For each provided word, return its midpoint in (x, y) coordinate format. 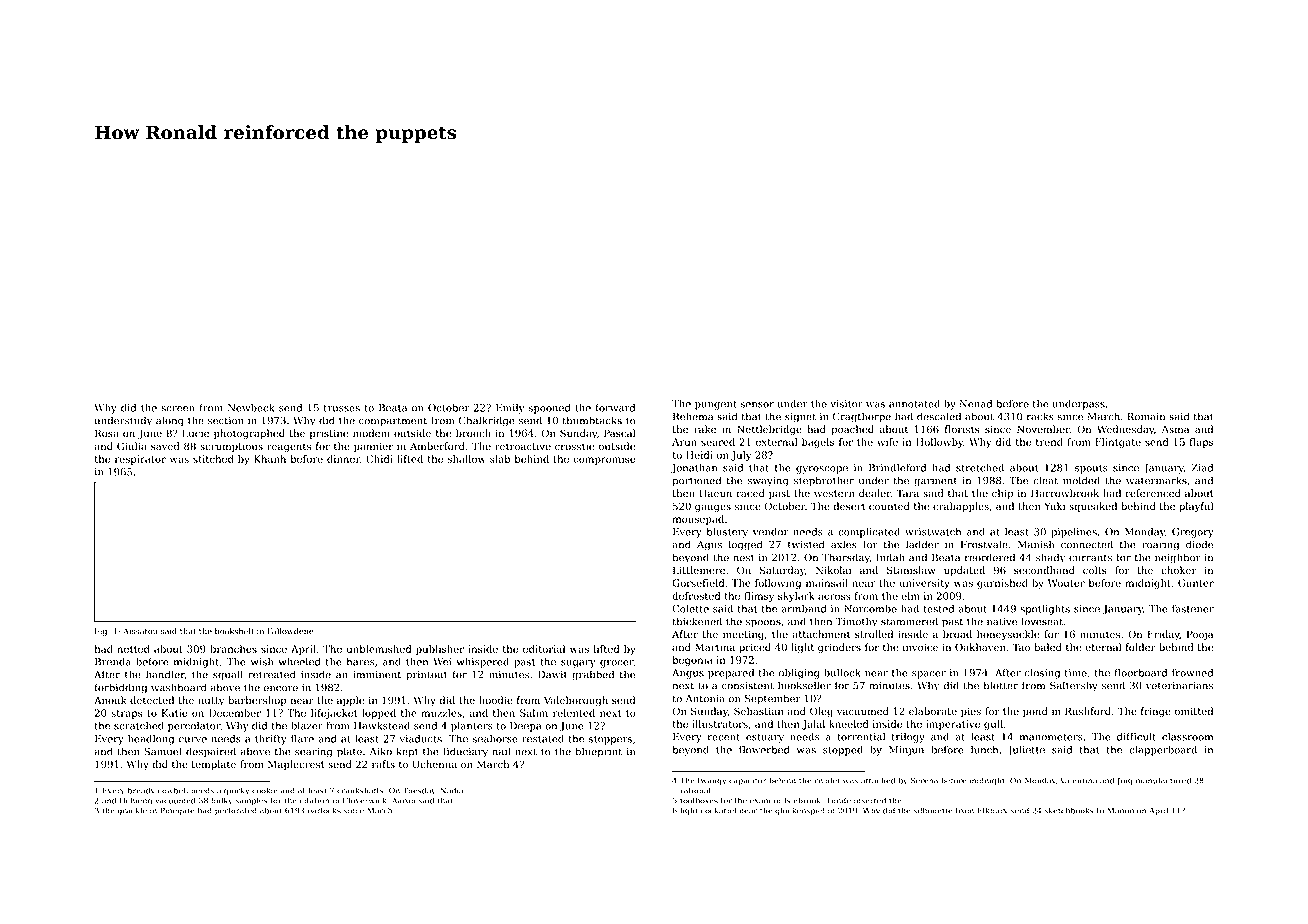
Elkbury (992, 811)
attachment (821, 634)
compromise (604, 460)
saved (165, 446)
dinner (343, 459)
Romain (1146, 417)
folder (1141, 647)
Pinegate (177, 811)
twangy (712, 782)
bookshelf (235, 631)
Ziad (1202, 467)
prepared (731, 673)
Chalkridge (487, 421)
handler (165, 675)
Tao (1021, 647)
